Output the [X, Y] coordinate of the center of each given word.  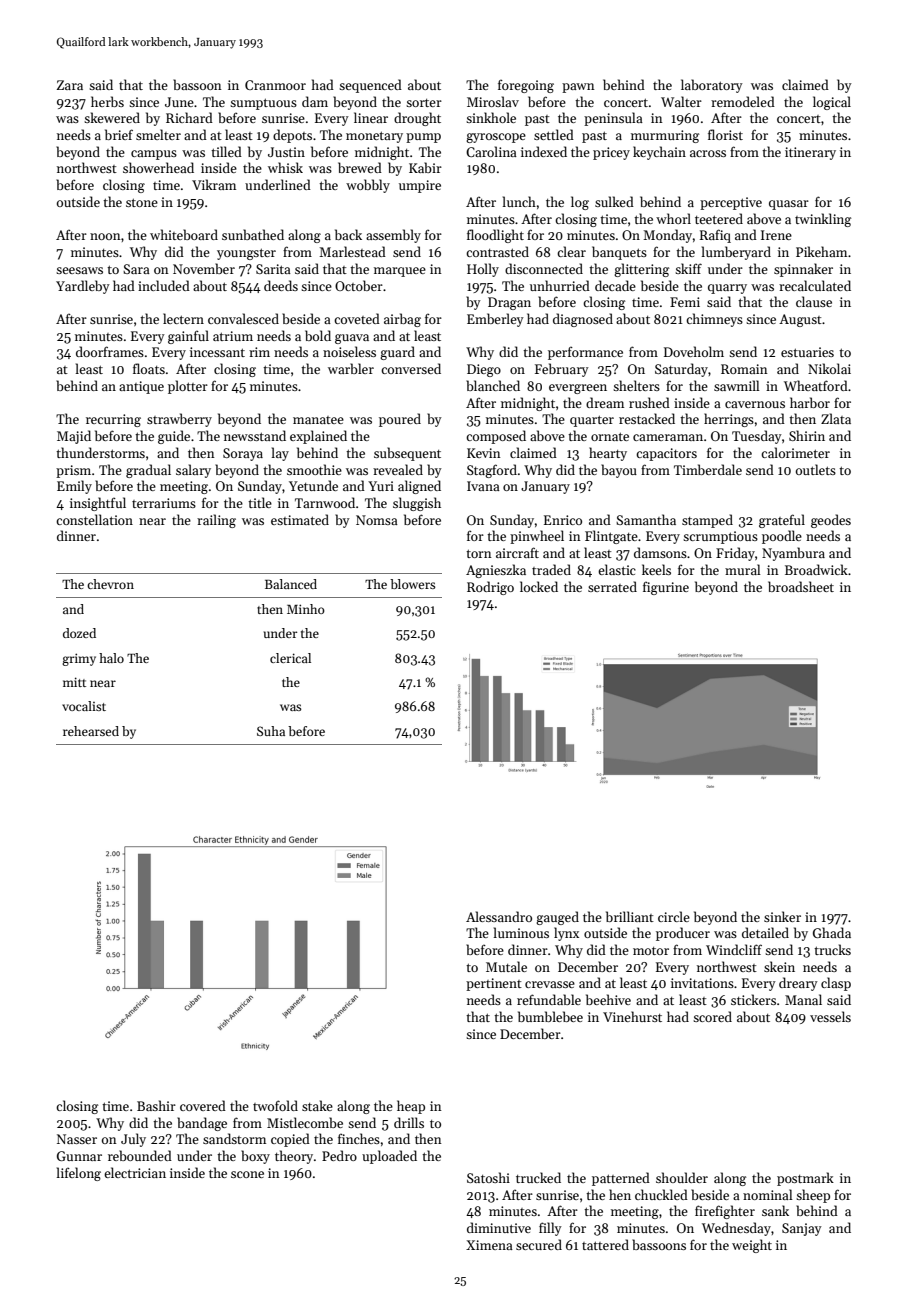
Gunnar [79, 1156]
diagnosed [583, 320]
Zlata [836, 418]
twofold [275, 1105]
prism [73, 471]
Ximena [489, 1245]
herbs [107, 101]
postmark [805, 1179]
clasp [836, 984]
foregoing [526, 86]
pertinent [494, 984]
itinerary [810, 153]
